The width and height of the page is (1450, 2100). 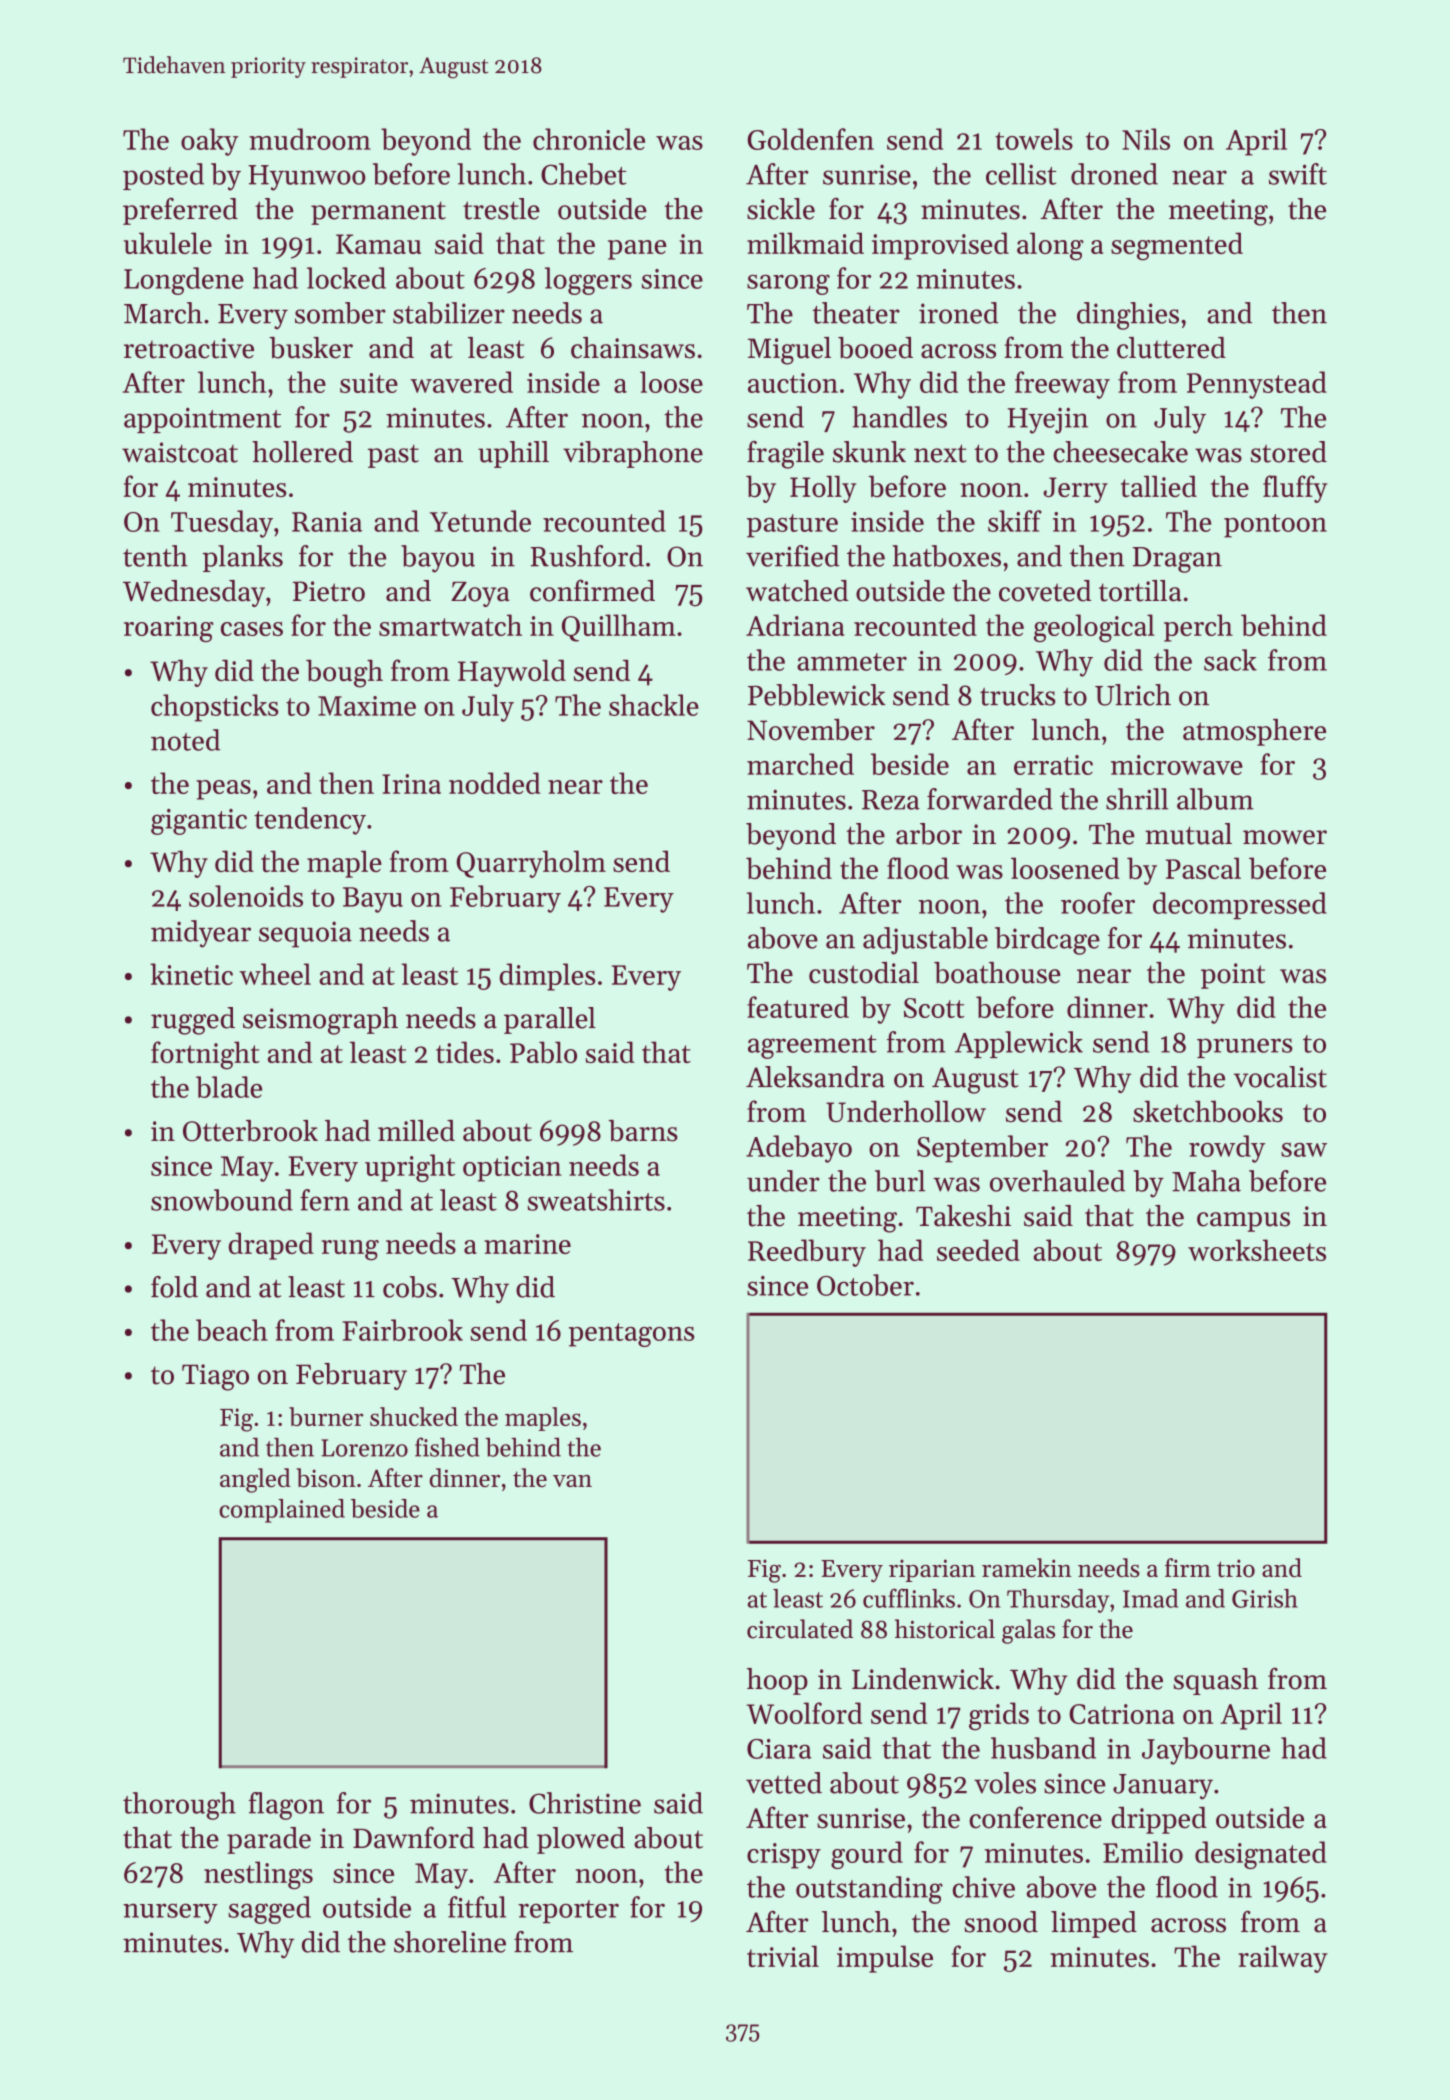 I want to click on suite, so click(x=369, y=383).
